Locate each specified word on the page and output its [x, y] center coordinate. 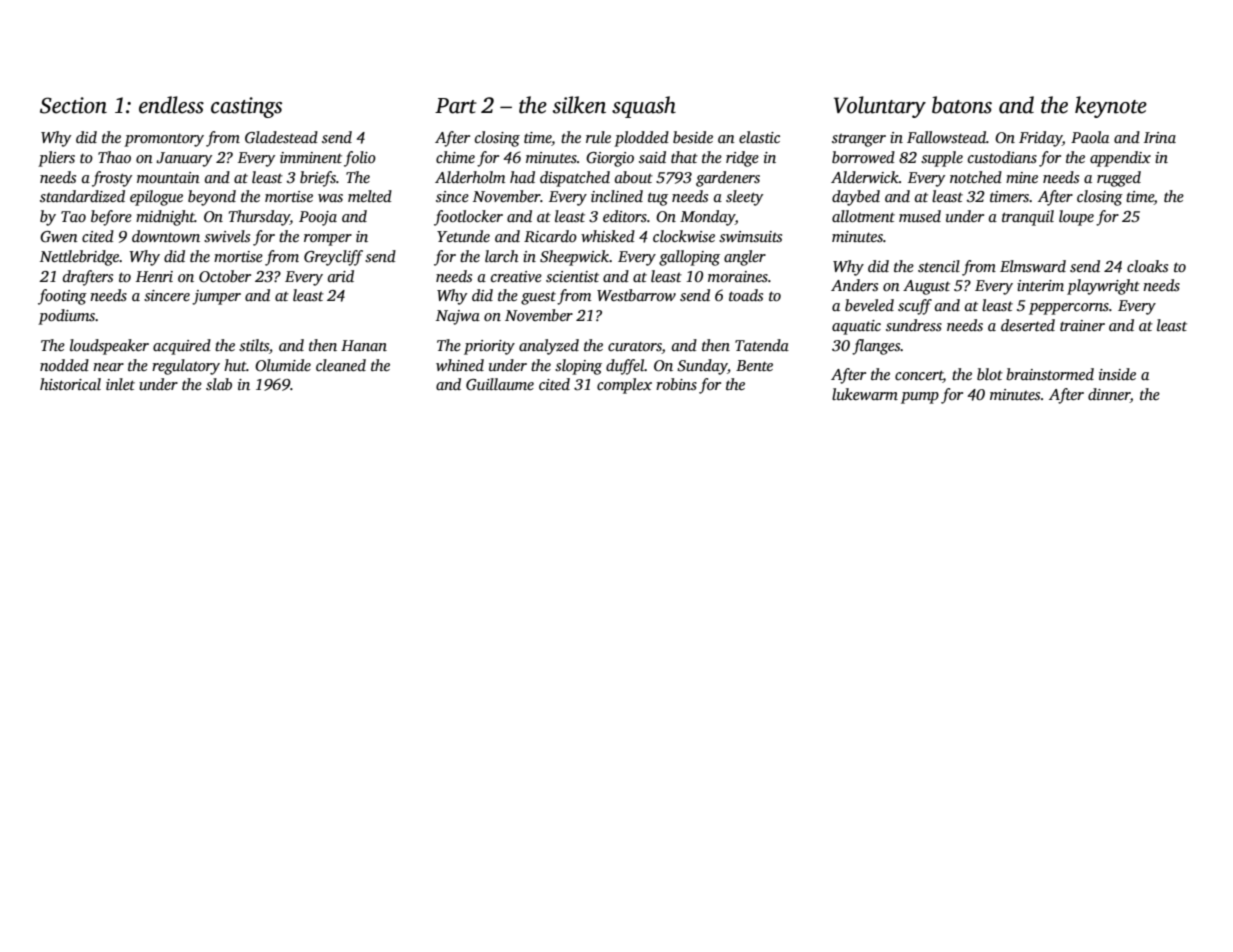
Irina [1160, 137]
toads [746, 295]
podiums [66, 317]
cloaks [1147, 266]
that [684, 157]
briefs [318, 179]
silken [579, 105]
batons [962, 105]
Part [456, 106]
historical [70, 384]
